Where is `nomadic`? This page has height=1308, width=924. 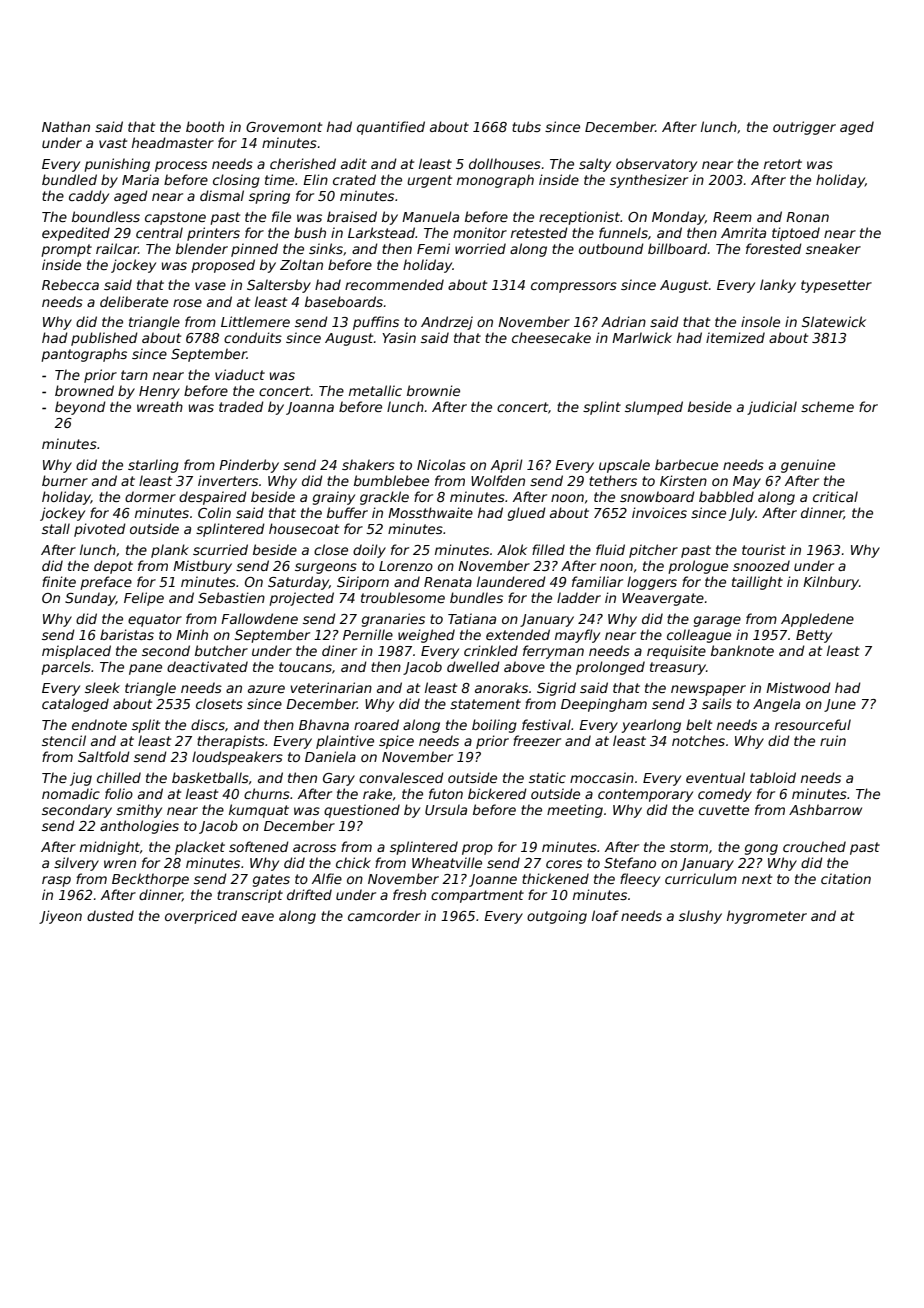
nomadic is located at coordinates (71, 793).
